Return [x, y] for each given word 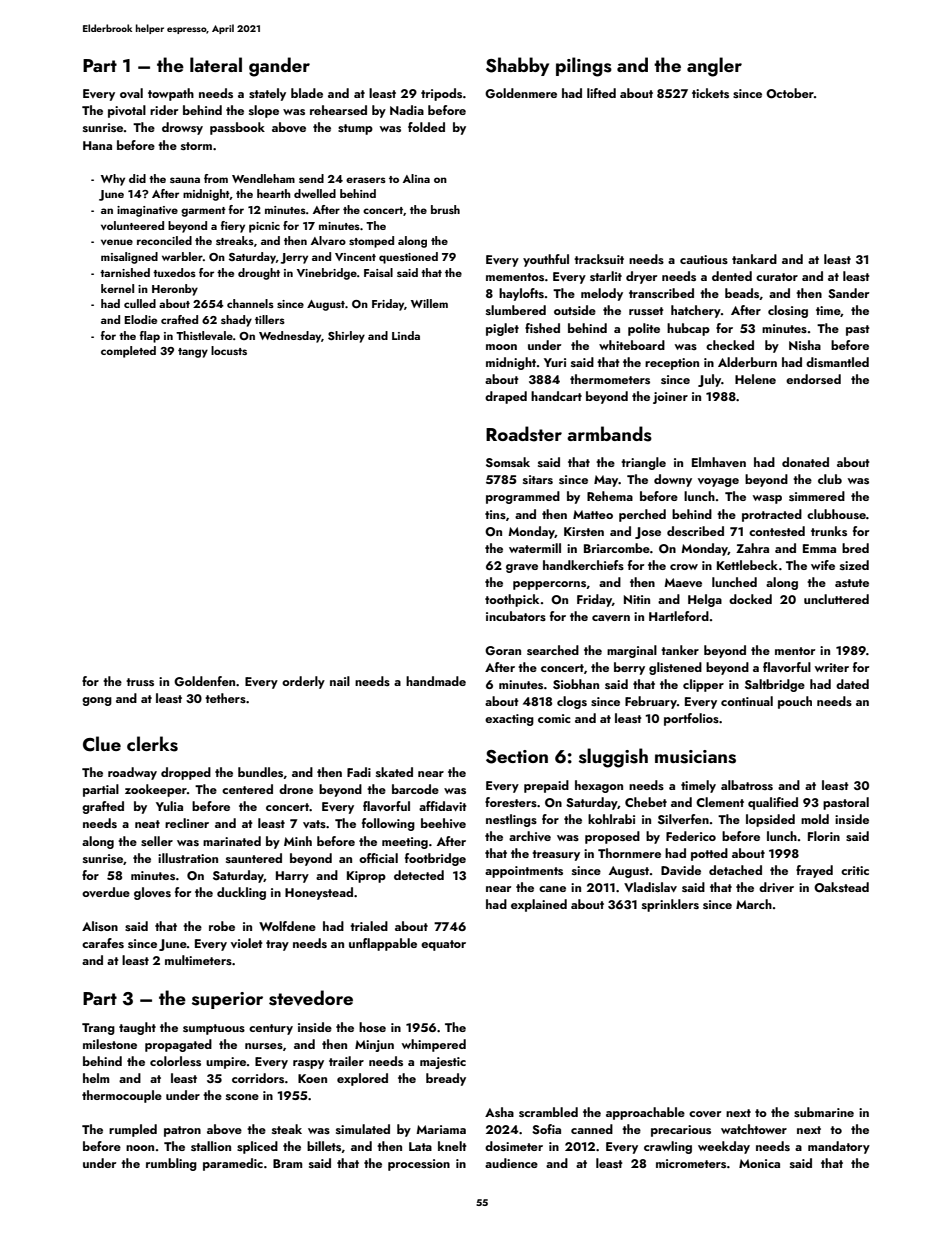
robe [222, 926]
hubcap [688, 329]
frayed [814, 871]
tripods [441, 94]
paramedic [233, 1164]
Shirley [346, 337]
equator [443, 945]
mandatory [839, 1147]
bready [446, 1079]
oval [131, 93]
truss [140, 682]
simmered [817, 496]
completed [128, 352]
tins [495, 514]
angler [714, 67]
